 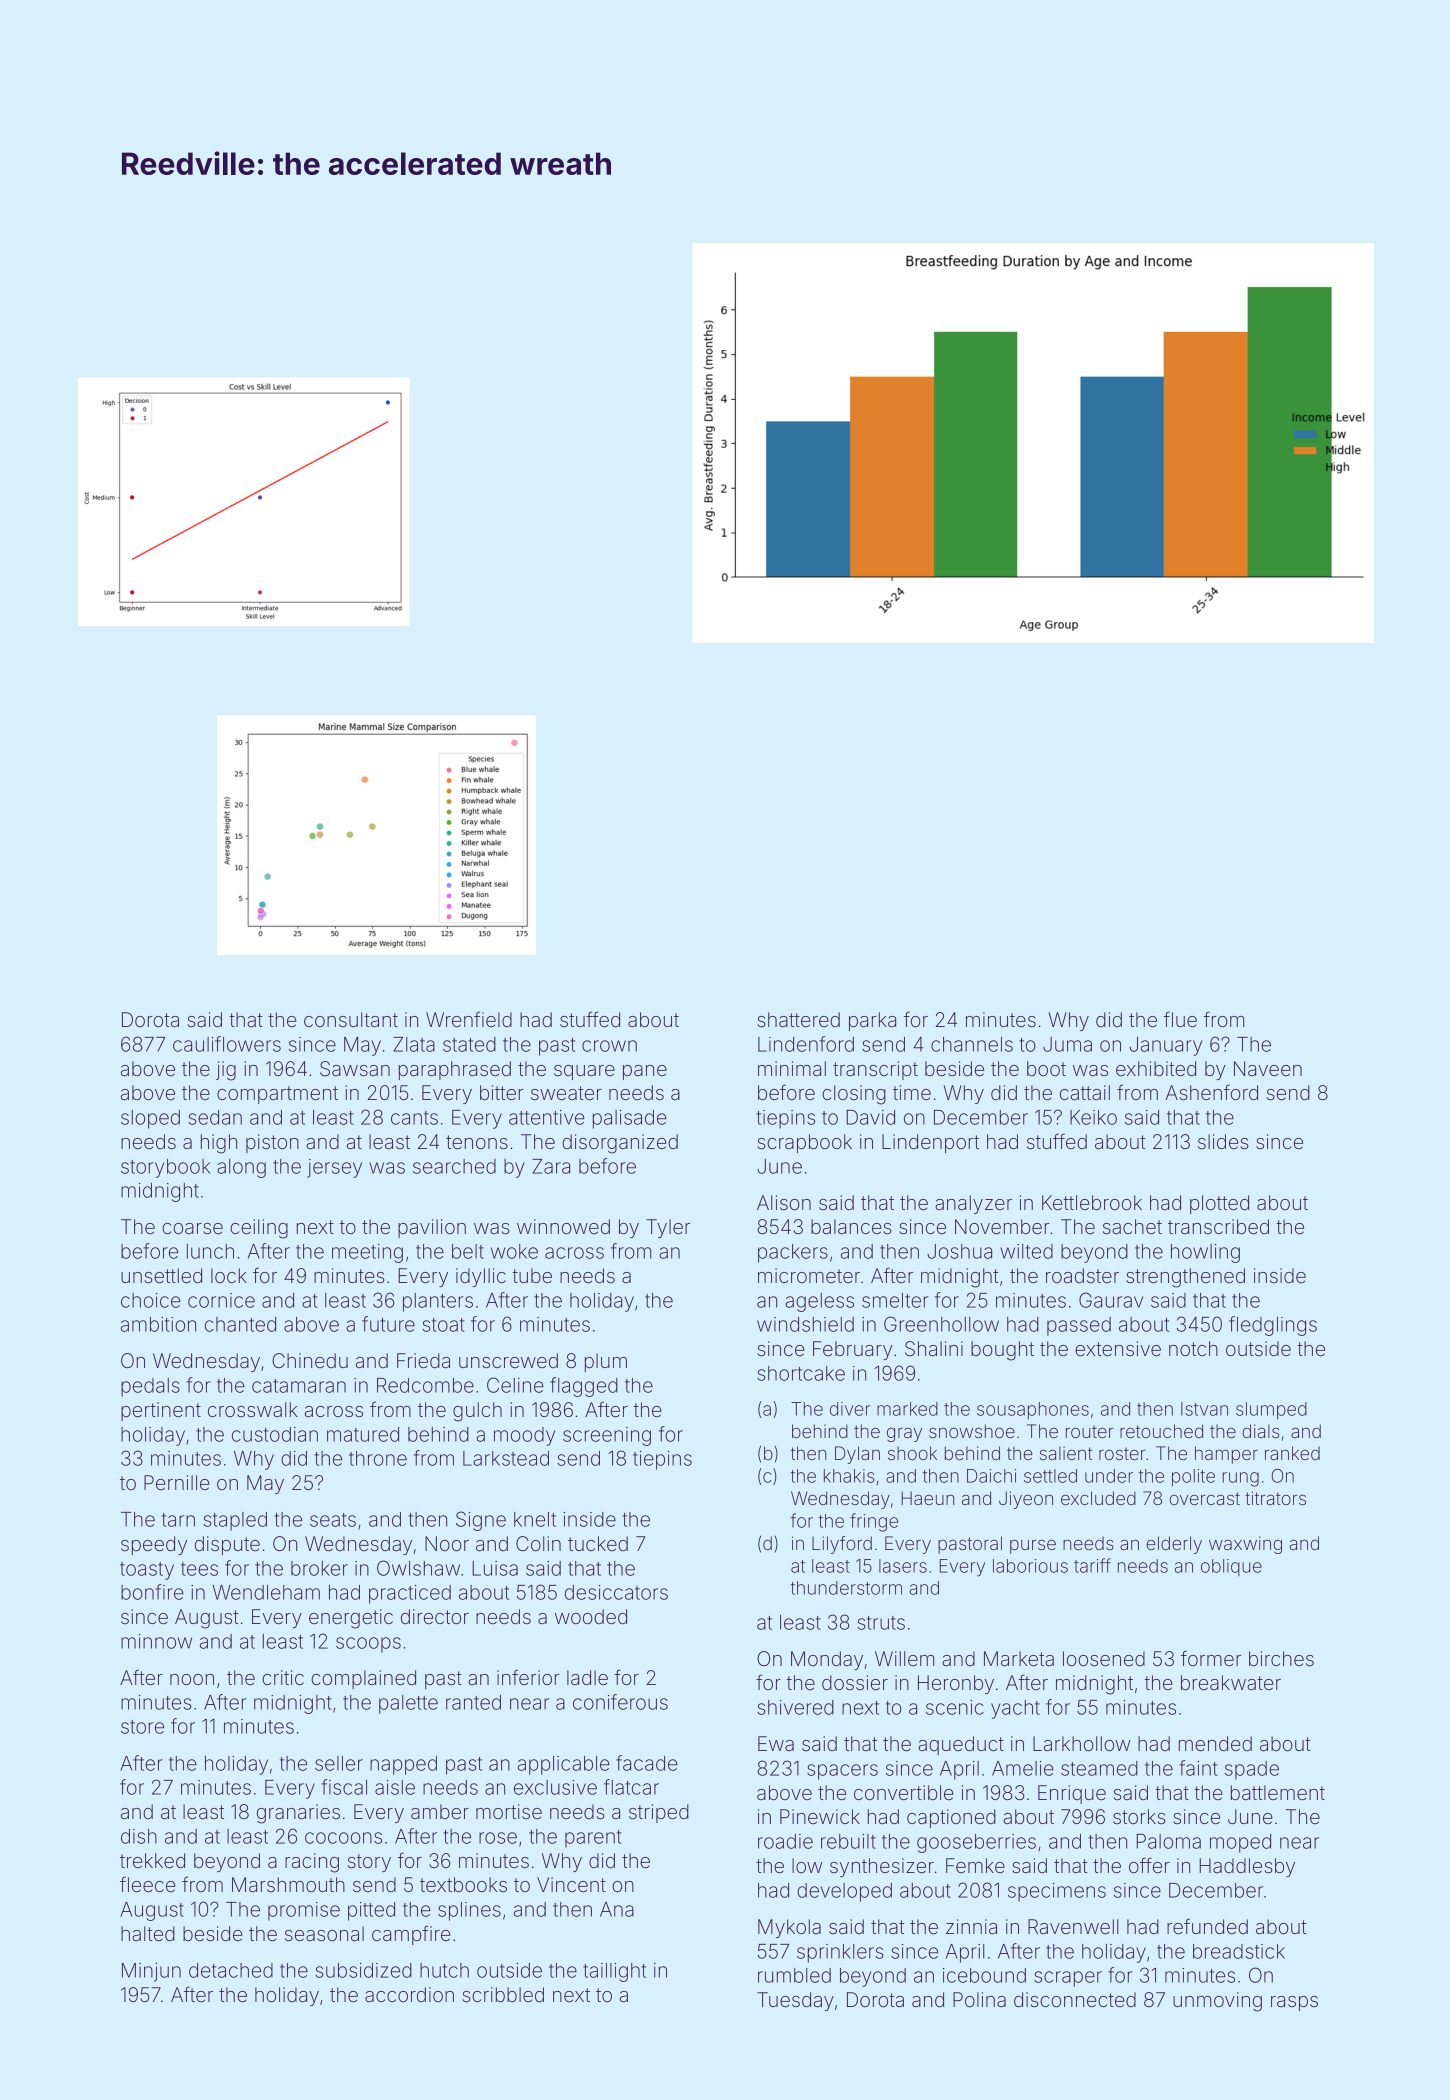 What do you see at coordinates (351, 1019) in the screenshot?
I see `consultant` at bounding box center [351, 1019].
